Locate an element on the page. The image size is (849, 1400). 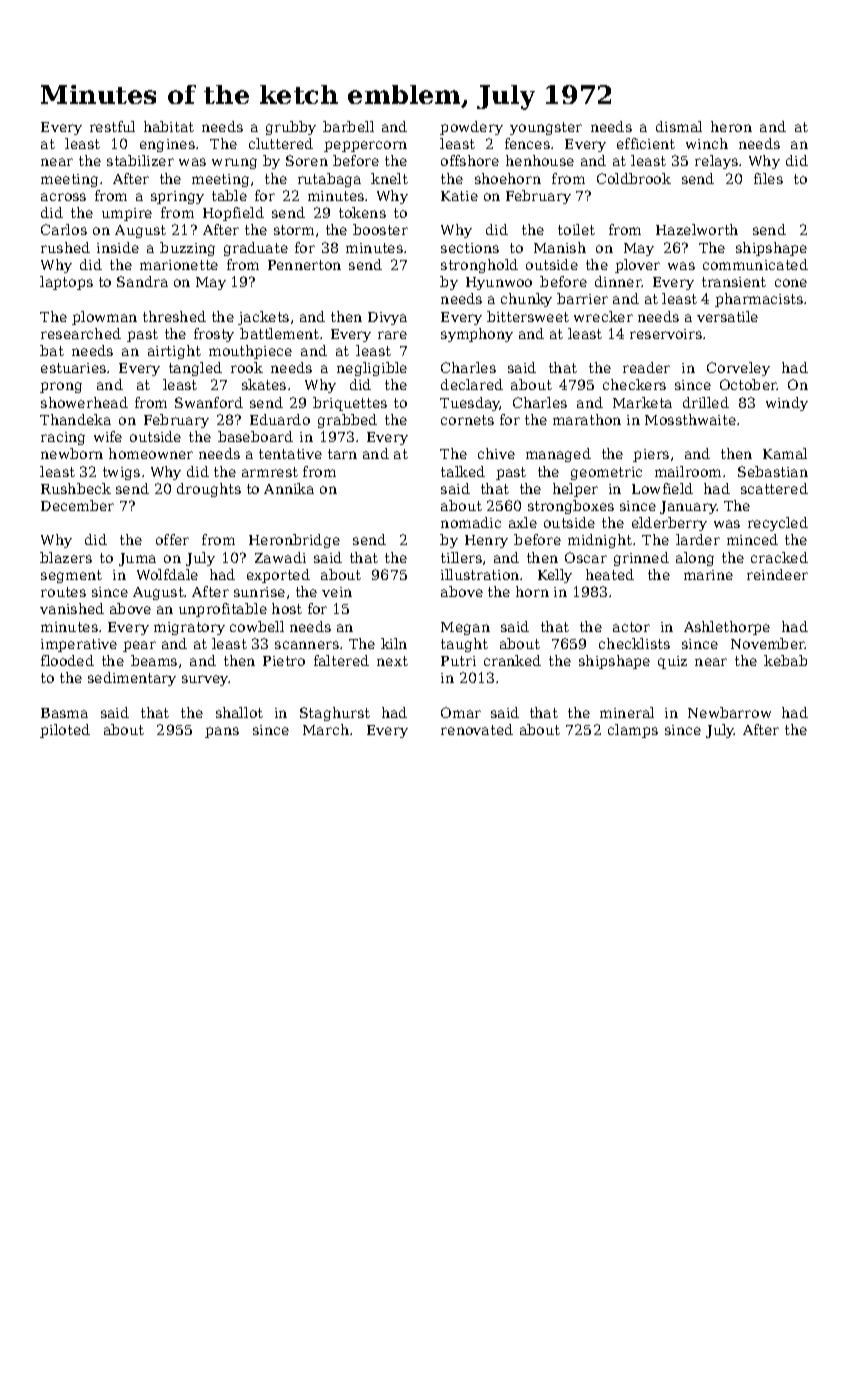
wrecker is located at coordinates (603, 316).
